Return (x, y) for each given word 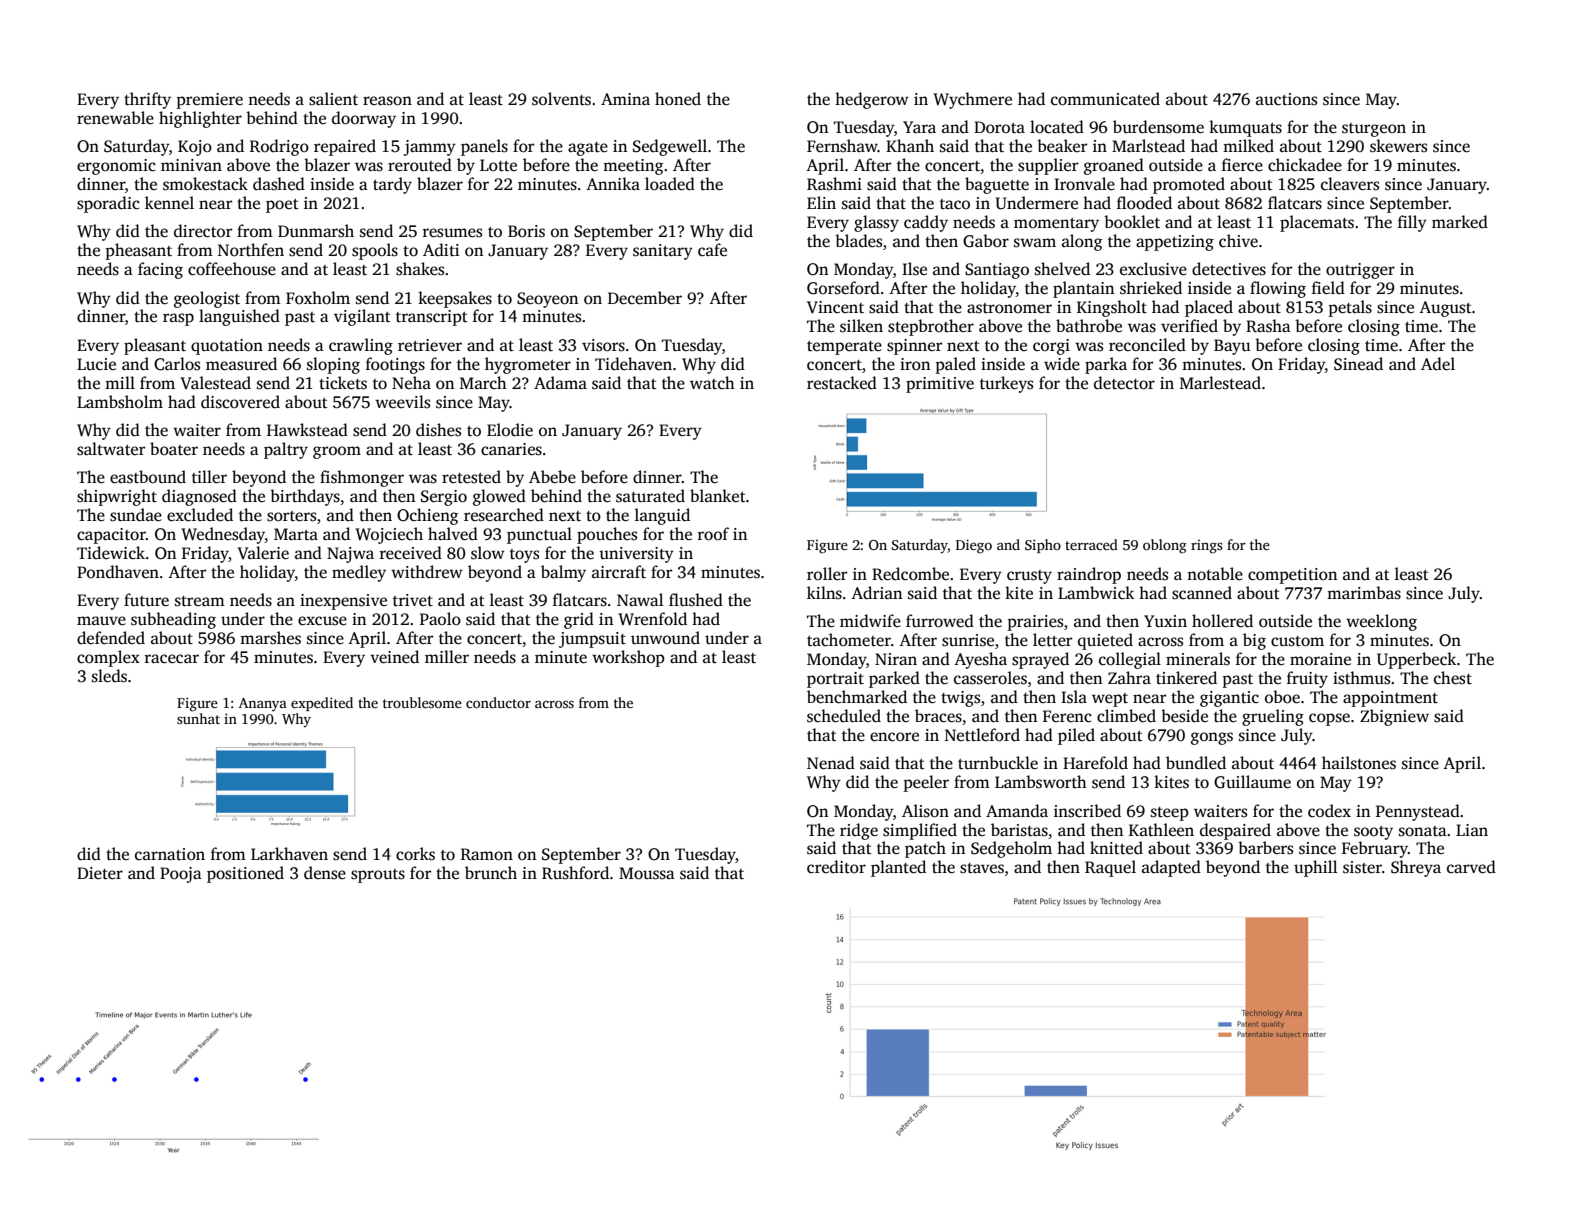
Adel (1438, 364)
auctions (1286, 99)
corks (415, 854)
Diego (974, 546)
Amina (625, 99)
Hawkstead (307, 430)
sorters (291, 516)
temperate (844, 348)
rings (1207, 546)
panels (484, 147)
